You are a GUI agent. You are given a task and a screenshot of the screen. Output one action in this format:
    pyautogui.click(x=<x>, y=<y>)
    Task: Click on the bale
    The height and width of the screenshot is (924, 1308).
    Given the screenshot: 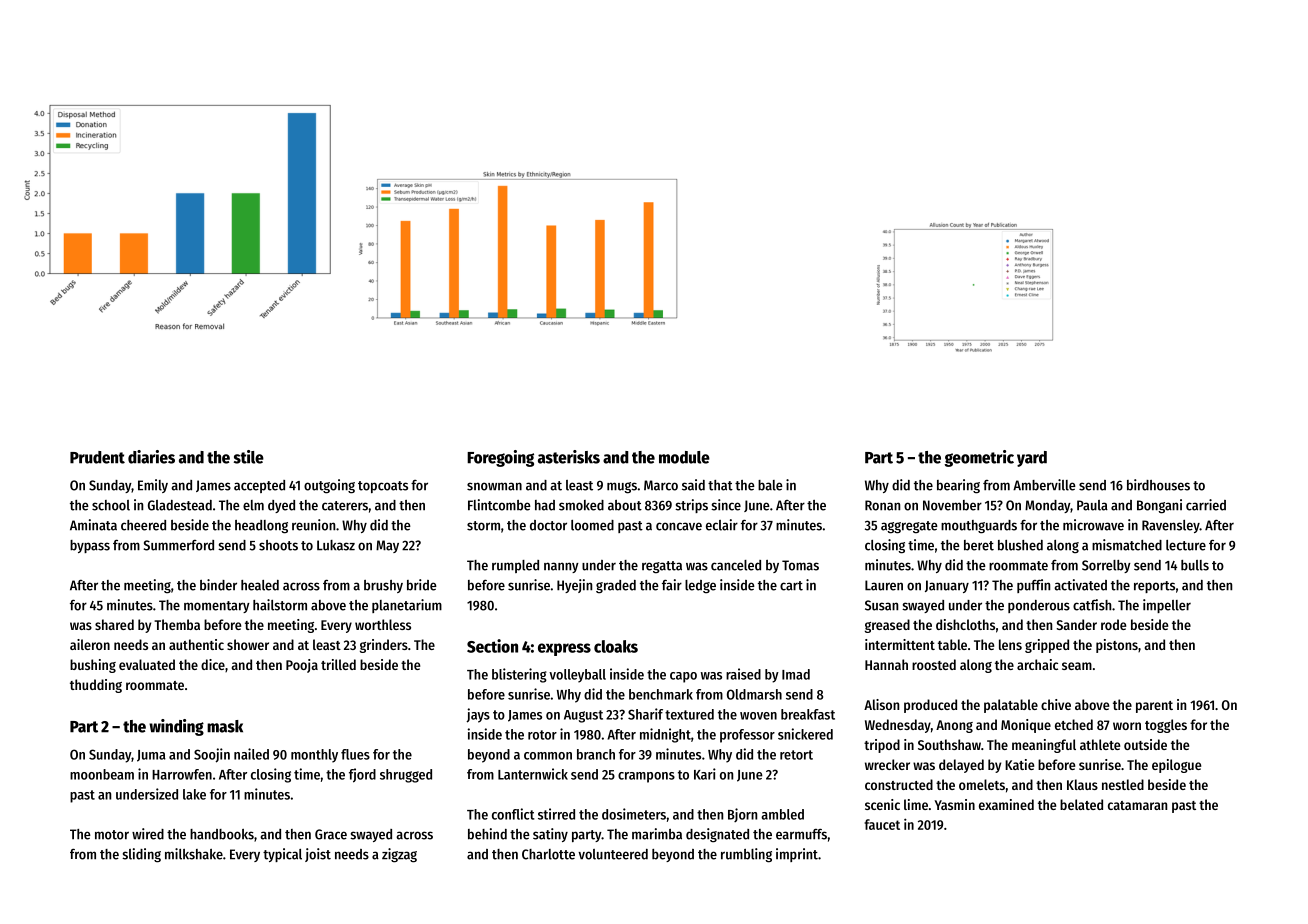 What is the action you would take?
    pyautogui.click(x=770, y=485)
